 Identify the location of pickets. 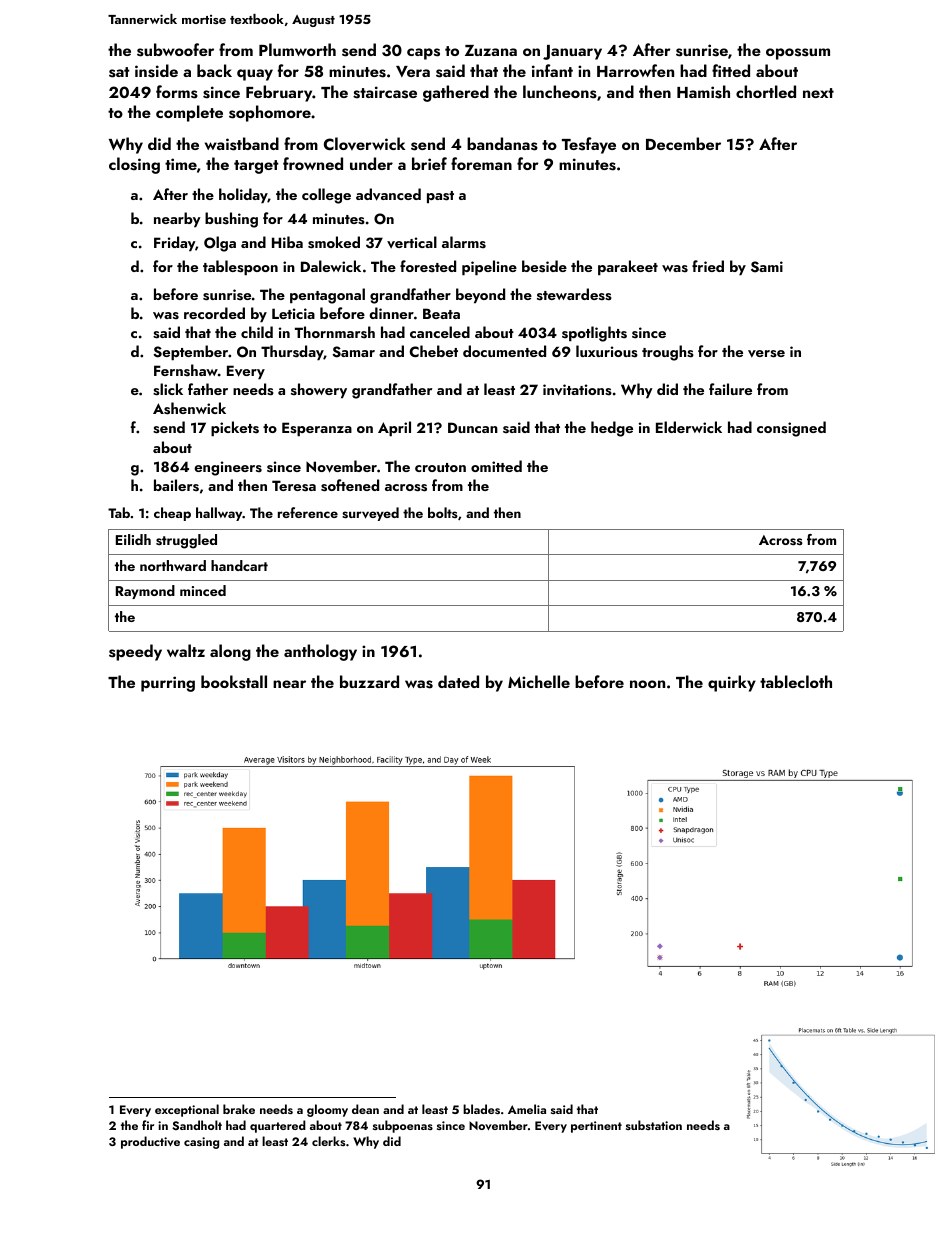
(235, 428).
